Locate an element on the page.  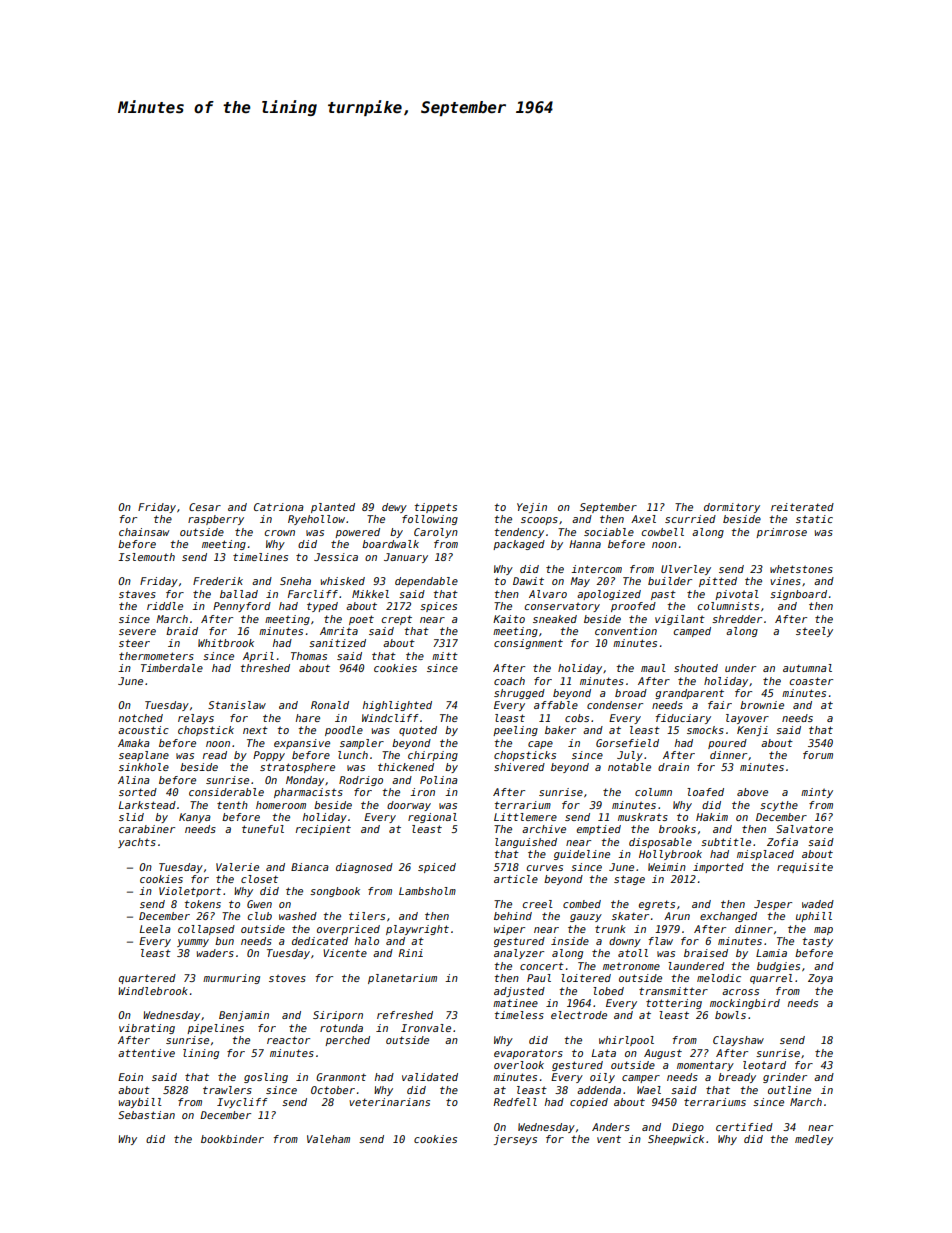
veterinarians is located at coordinates (389, 1102).
